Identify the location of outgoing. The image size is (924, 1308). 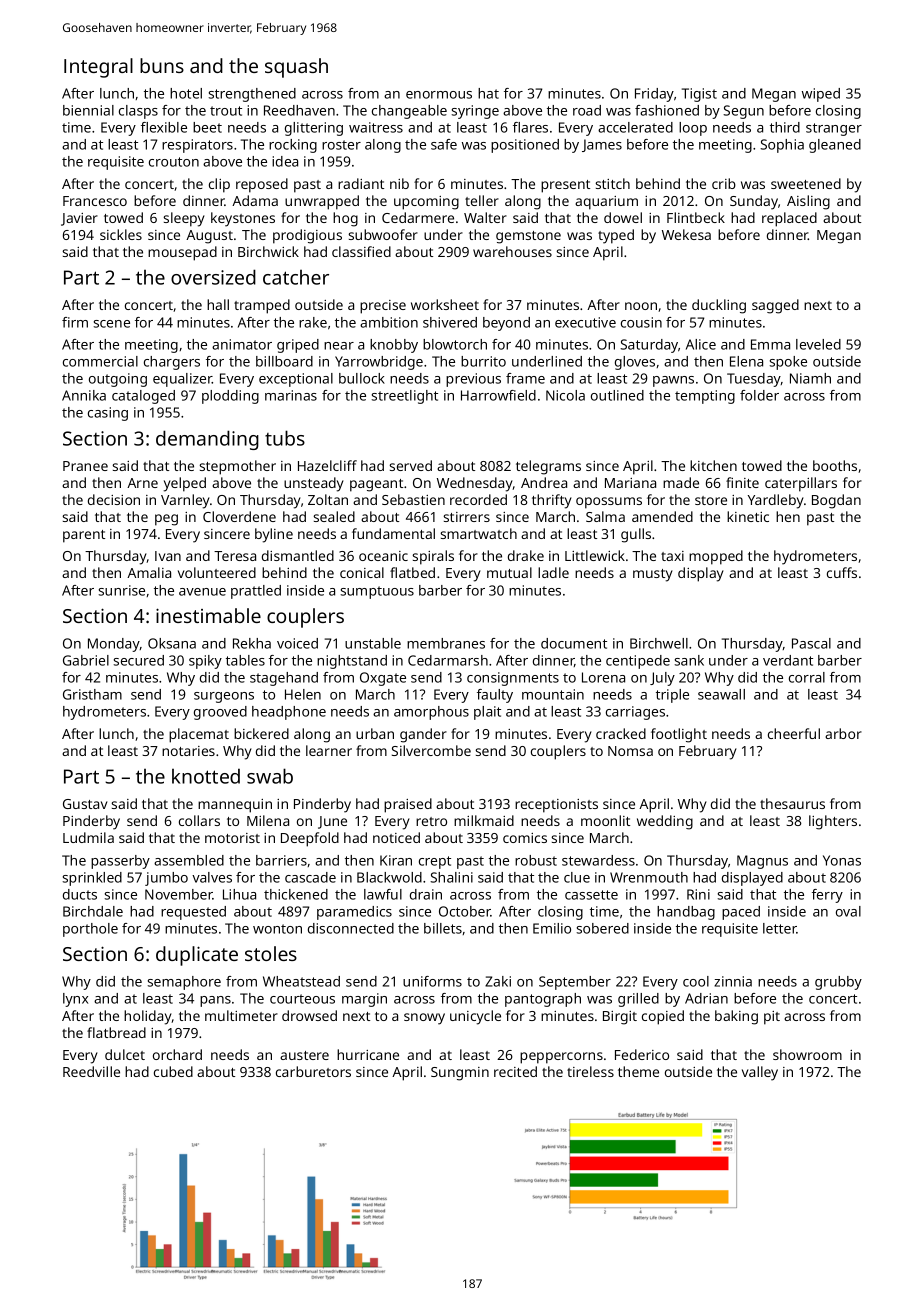
(118, 380).
